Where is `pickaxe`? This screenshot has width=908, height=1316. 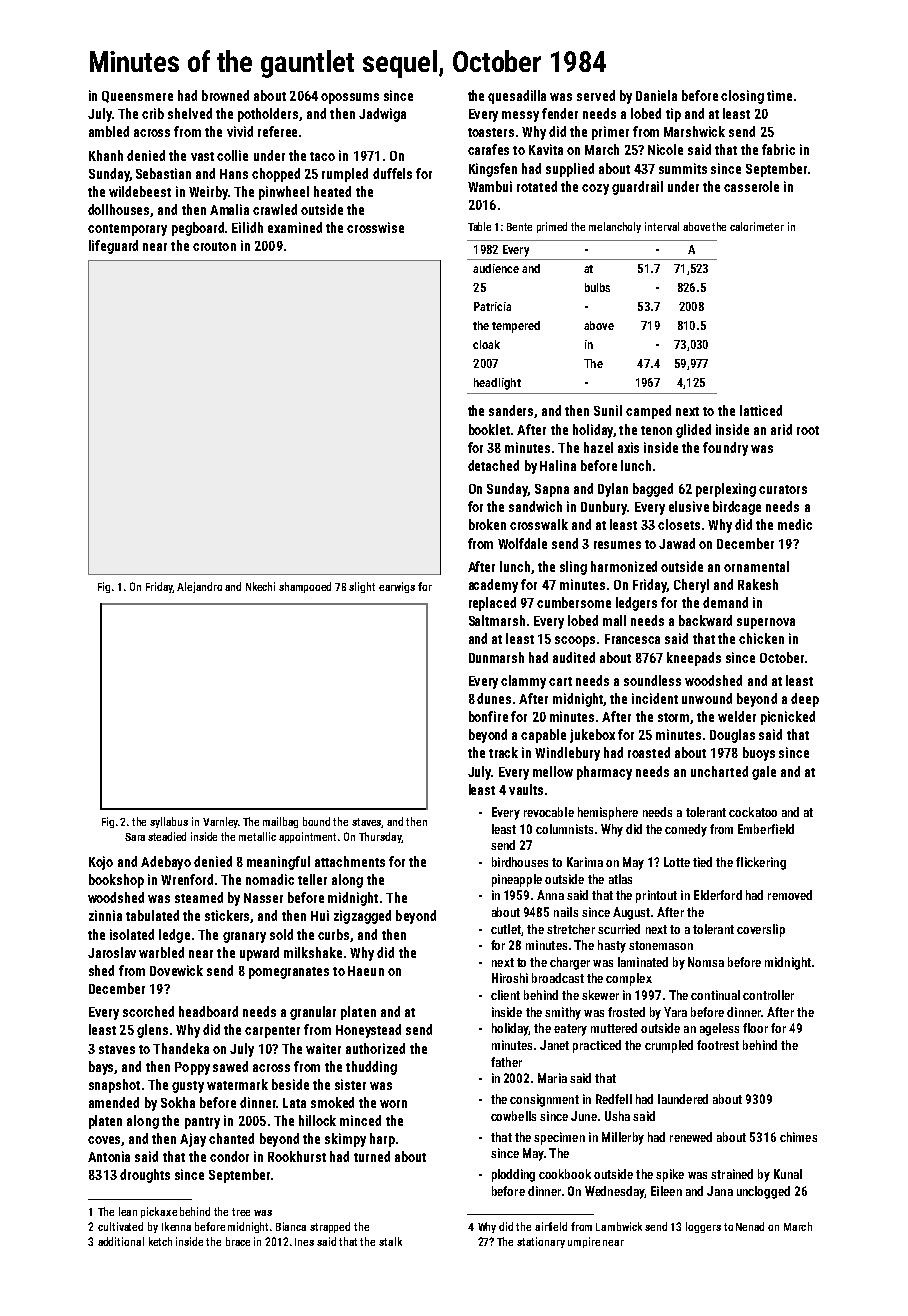 pickaxe is located at coordinates (159, 1212).
